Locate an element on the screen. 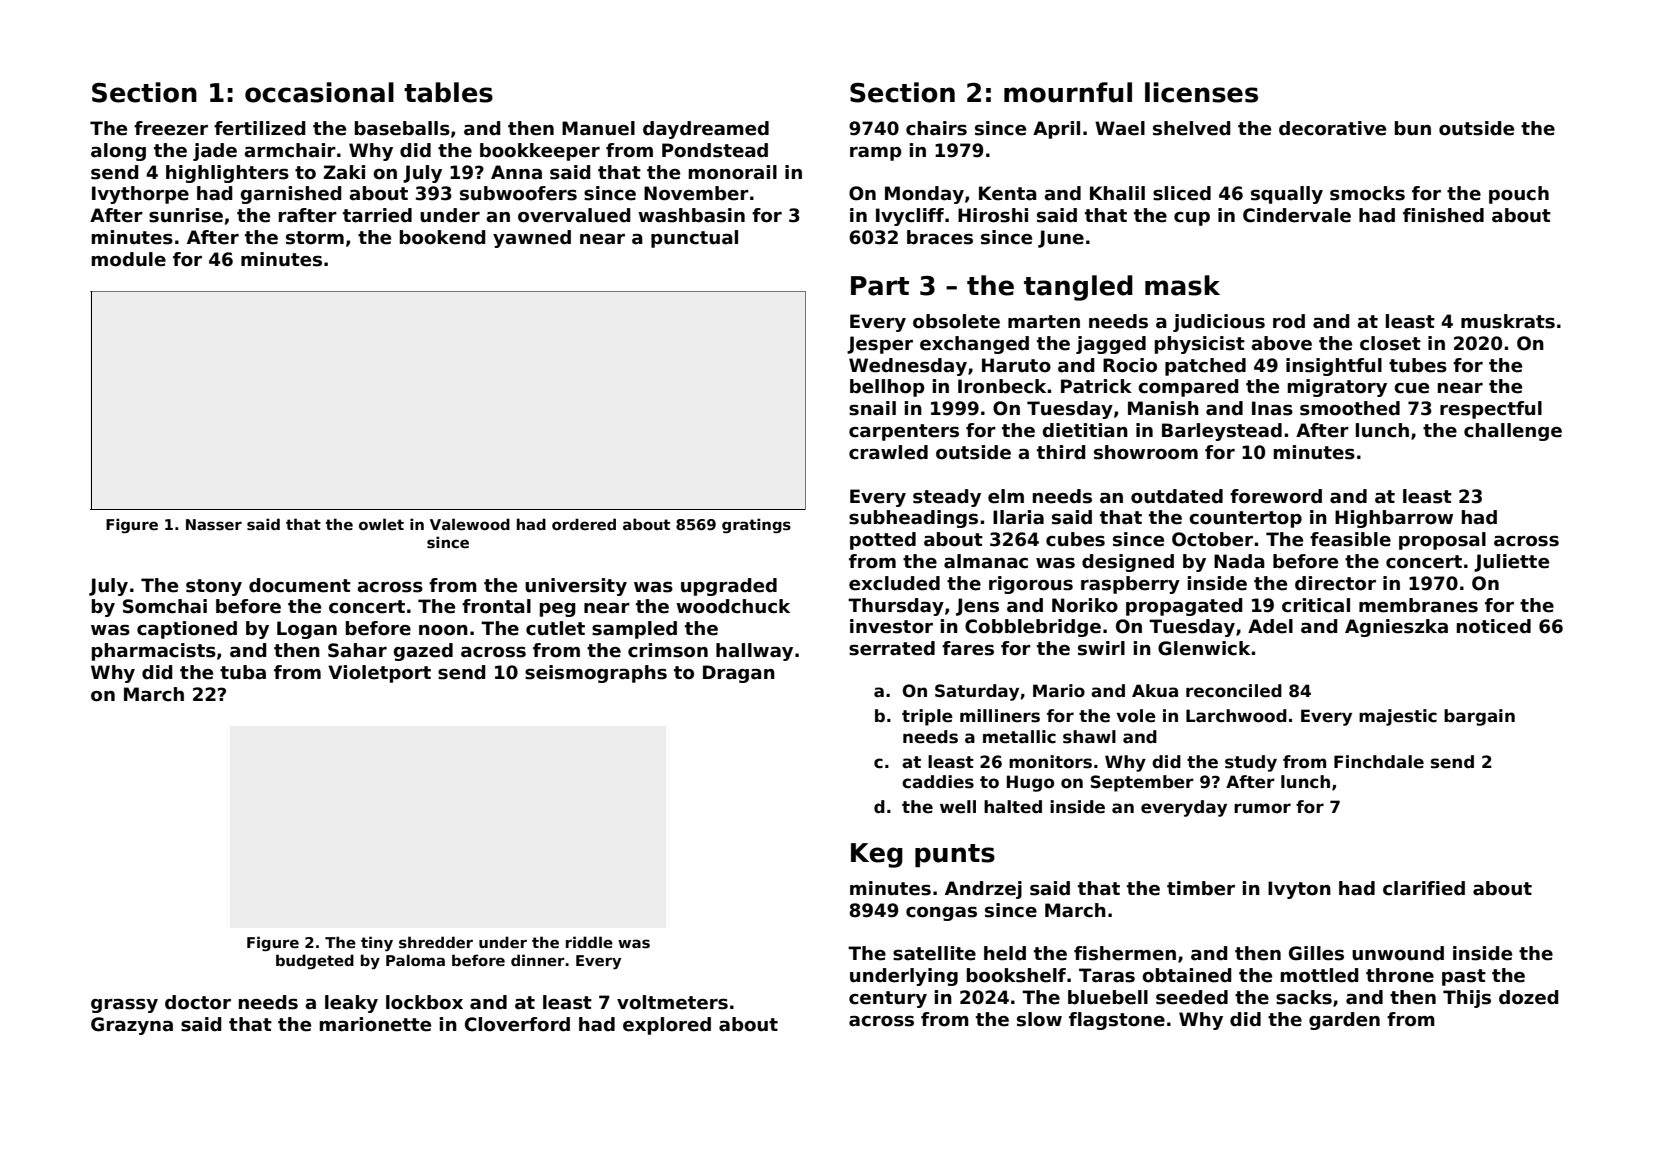  leaky is located at coordinates (351, 1004).
